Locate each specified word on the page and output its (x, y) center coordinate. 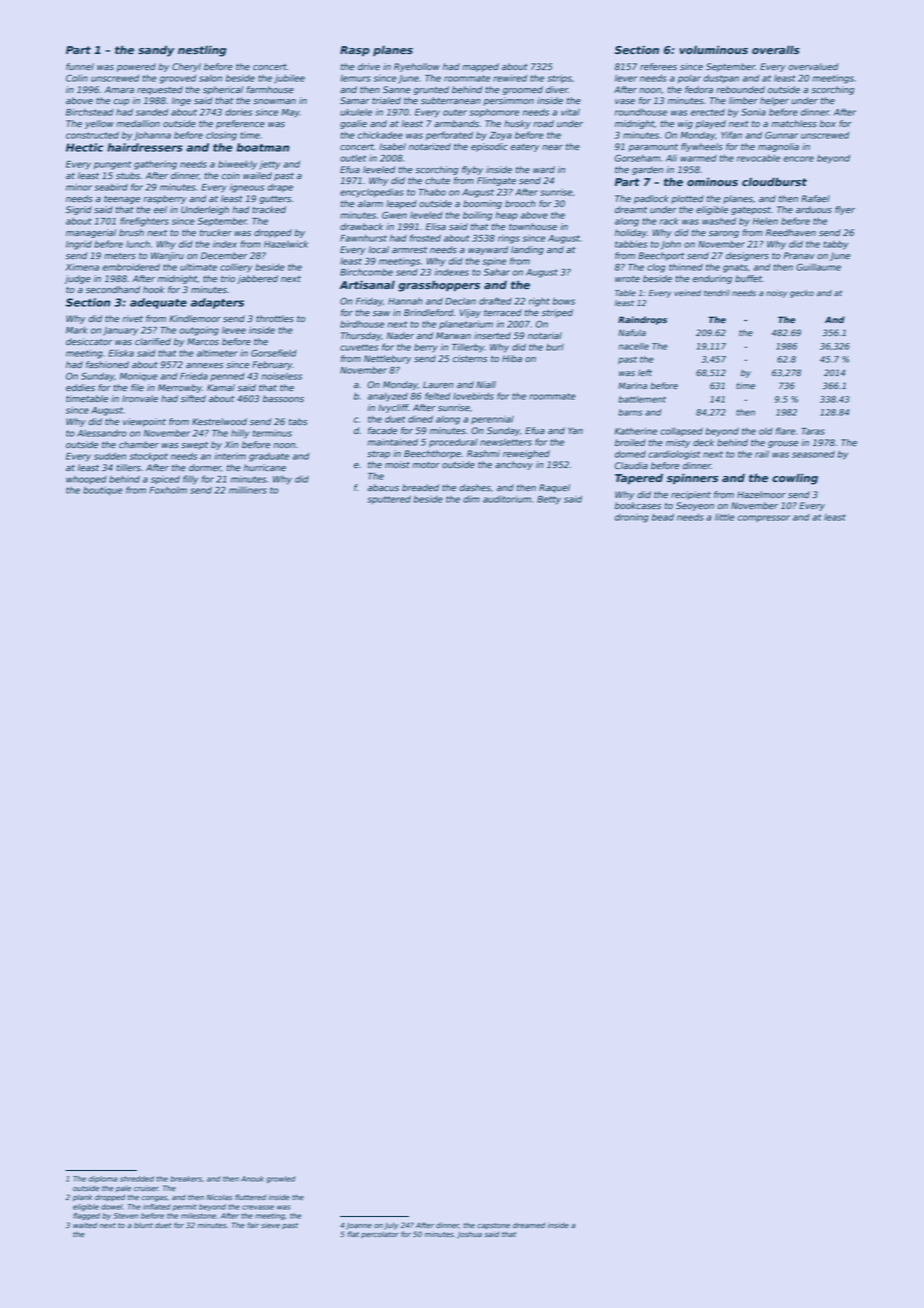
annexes (204, 366)
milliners (248, 490)
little (725, 517)
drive (369, 67)
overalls (776, 49)
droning (632, 518)
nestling (202, 51)
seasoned (813, 454)
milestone (198, 1216)
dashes (475, 488)
